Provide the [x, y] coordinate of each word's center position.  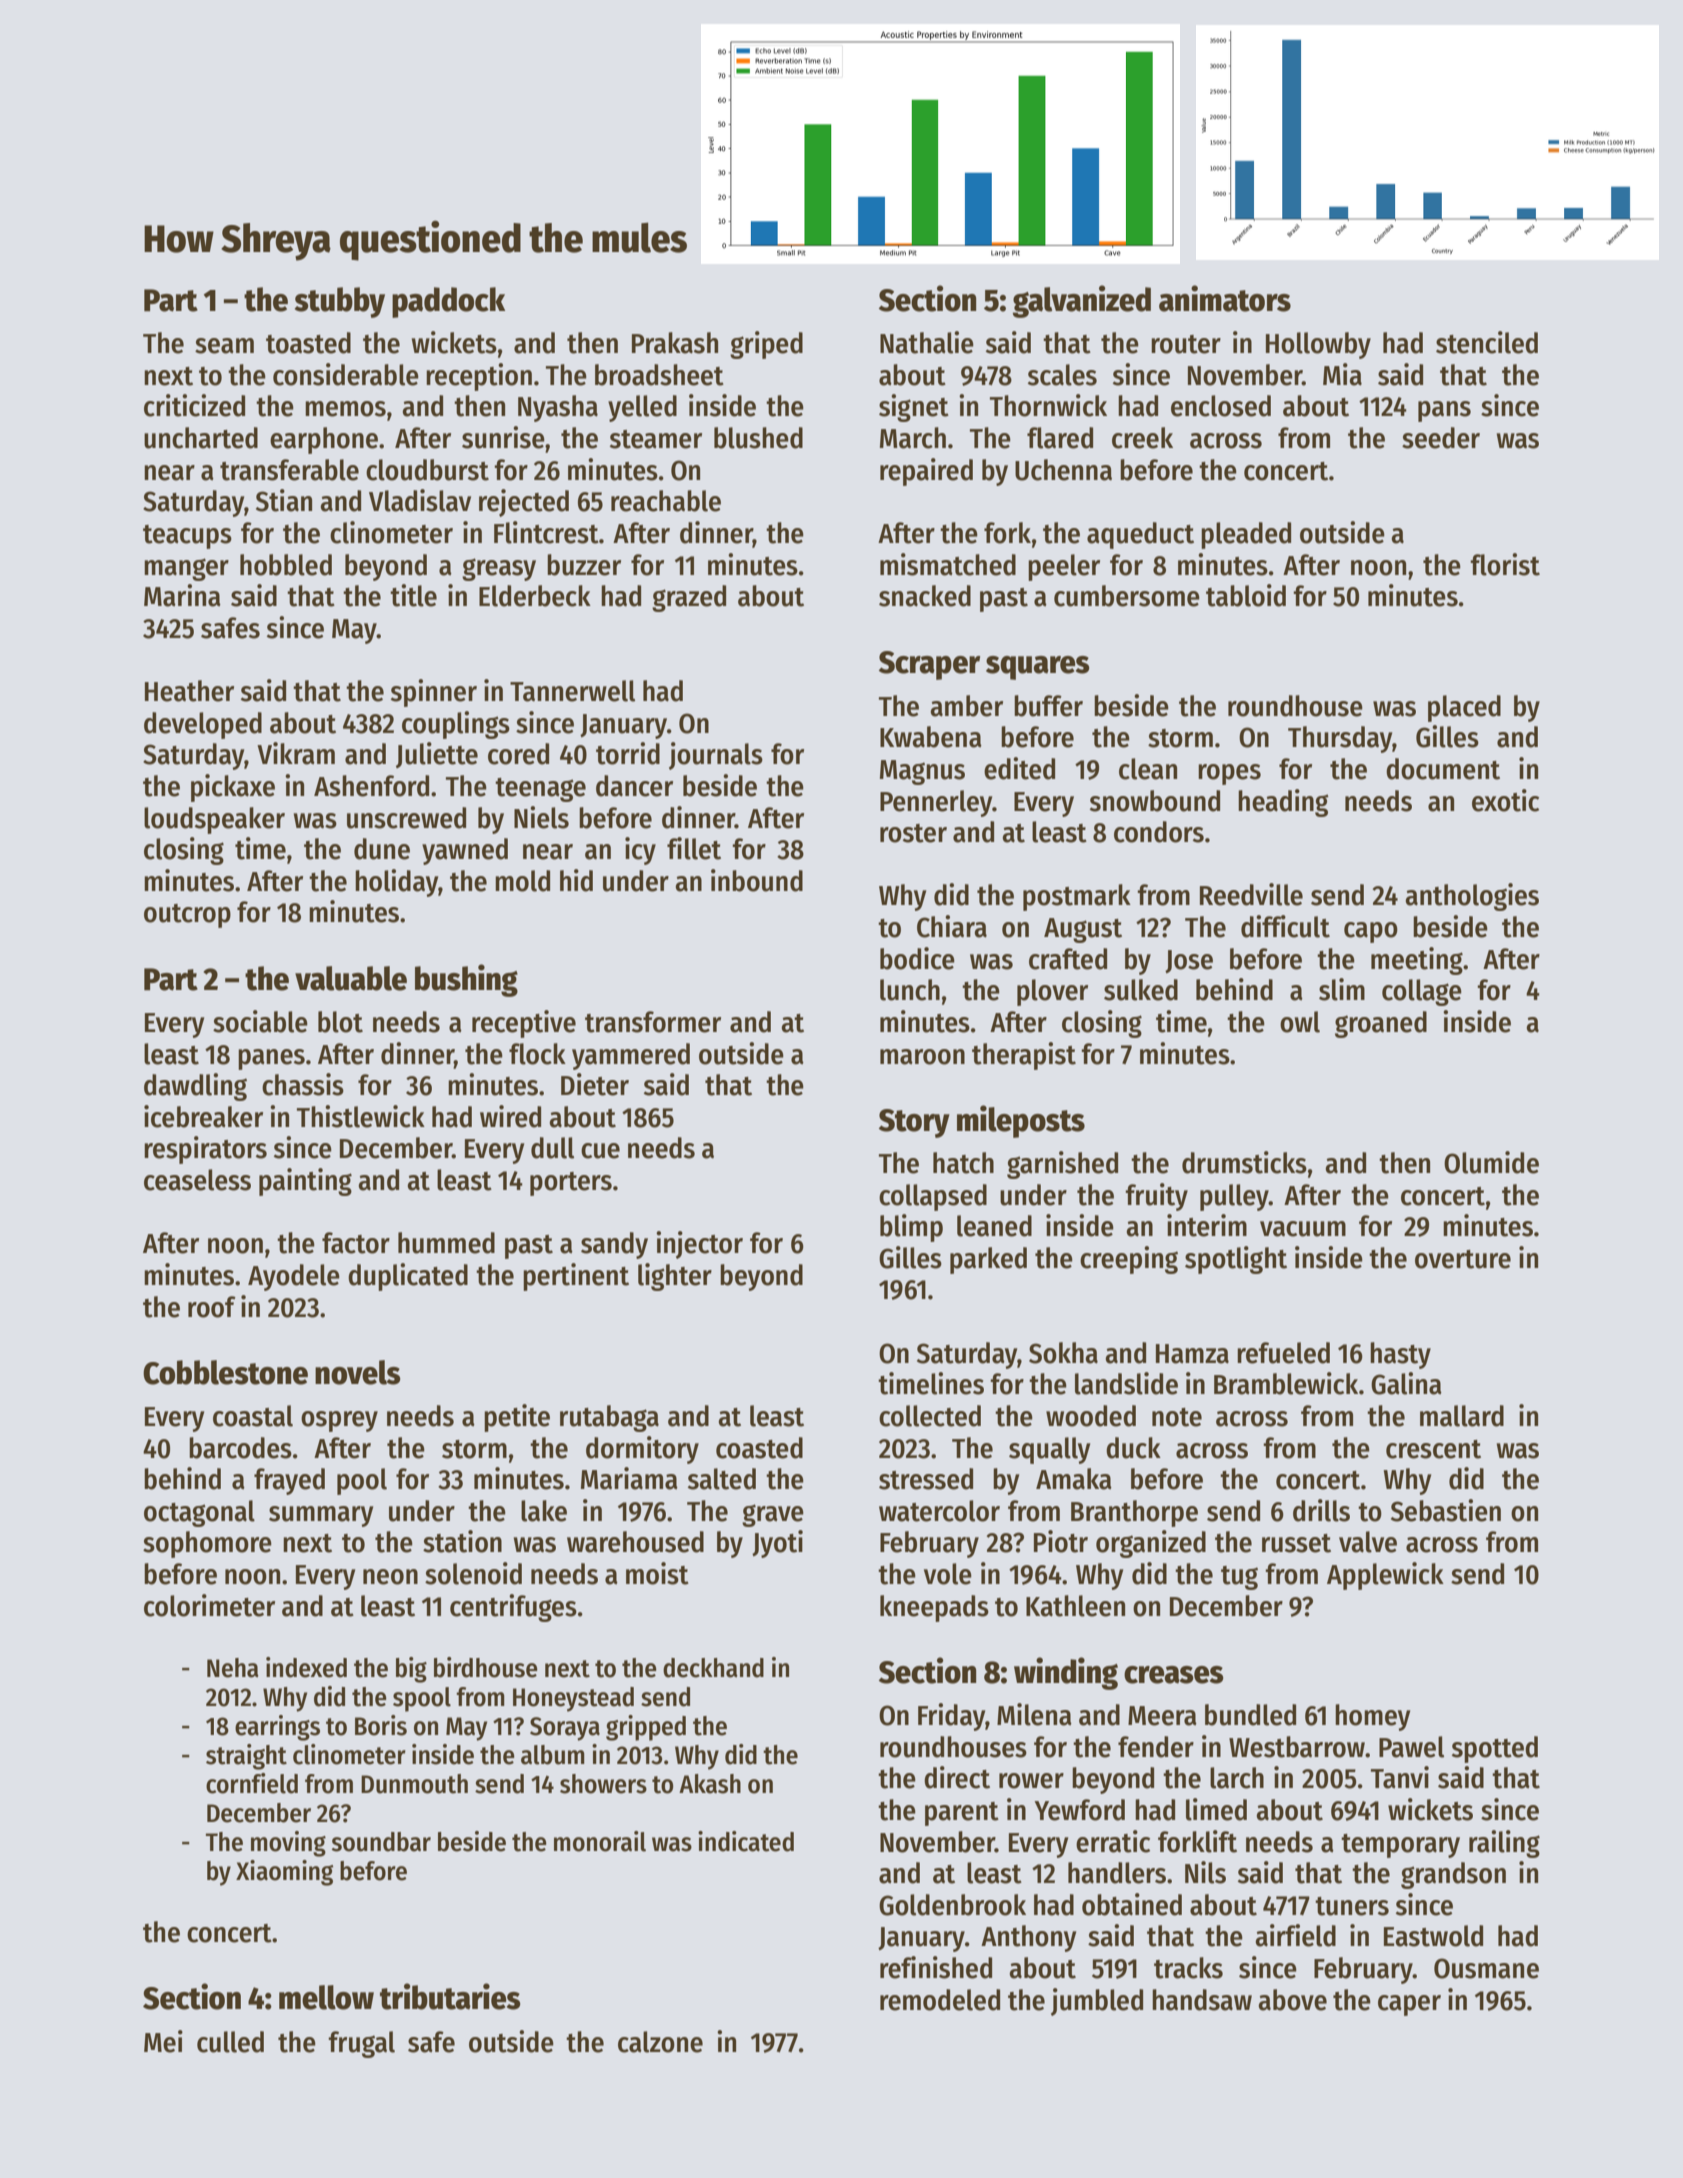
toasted [308, 343]
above [1292, 2000]
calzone [660, 2042]
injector [699, 1245]
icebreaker [203, 1116]
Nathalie [927, 342]
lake [544, 1511]
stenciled [1487, 342]
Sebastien [1446, 1510]
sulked [1141, 990]
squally [1049, 1450]
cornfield [252, 1783]
